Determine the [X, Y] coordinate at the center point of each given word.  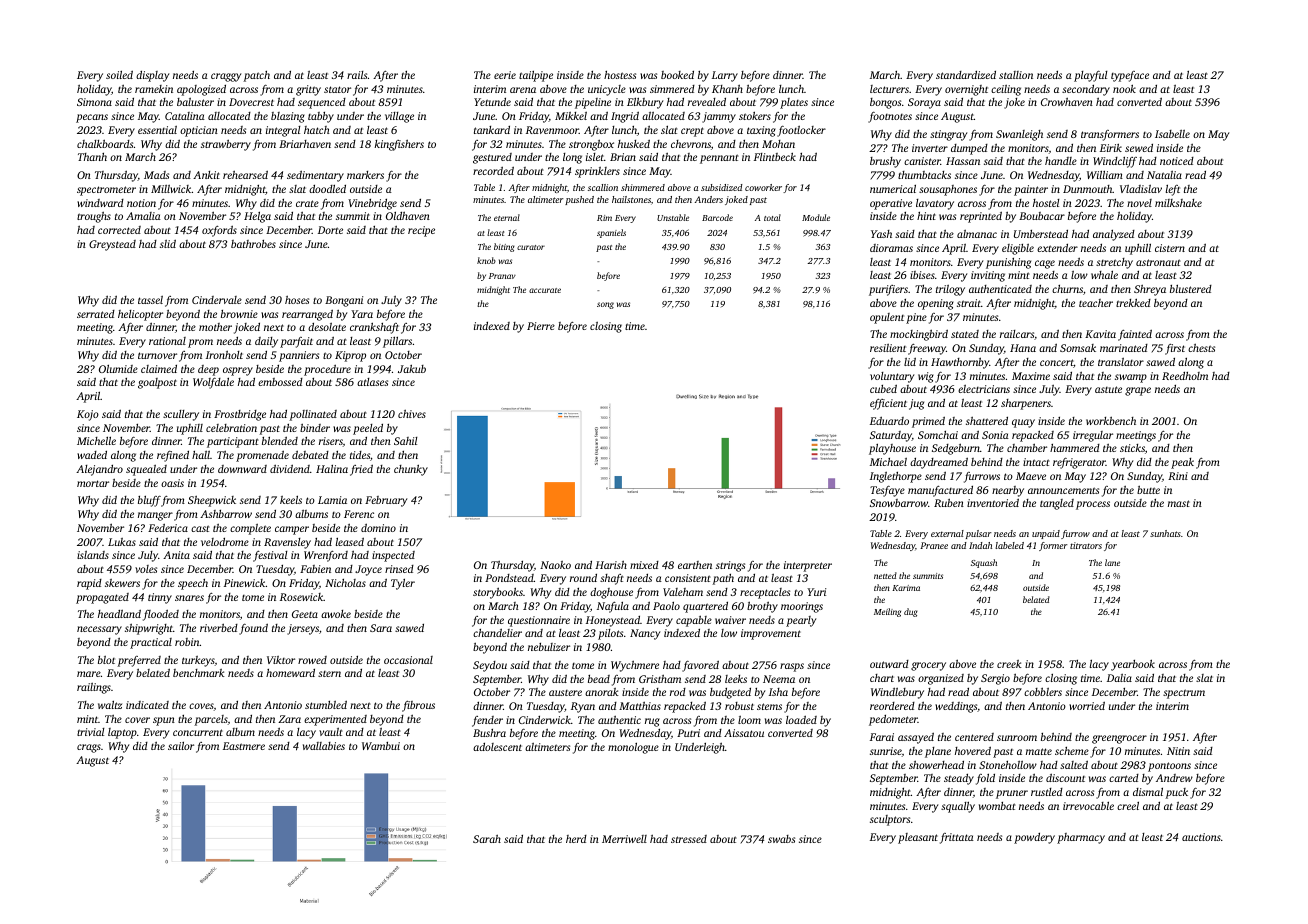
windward [100, 203]
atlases [372, 382]
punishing [1008, 263]
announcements [1063, 490]
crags [89, 748]
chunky [411, 470]
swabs [781, 839]
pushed [579, 200]
